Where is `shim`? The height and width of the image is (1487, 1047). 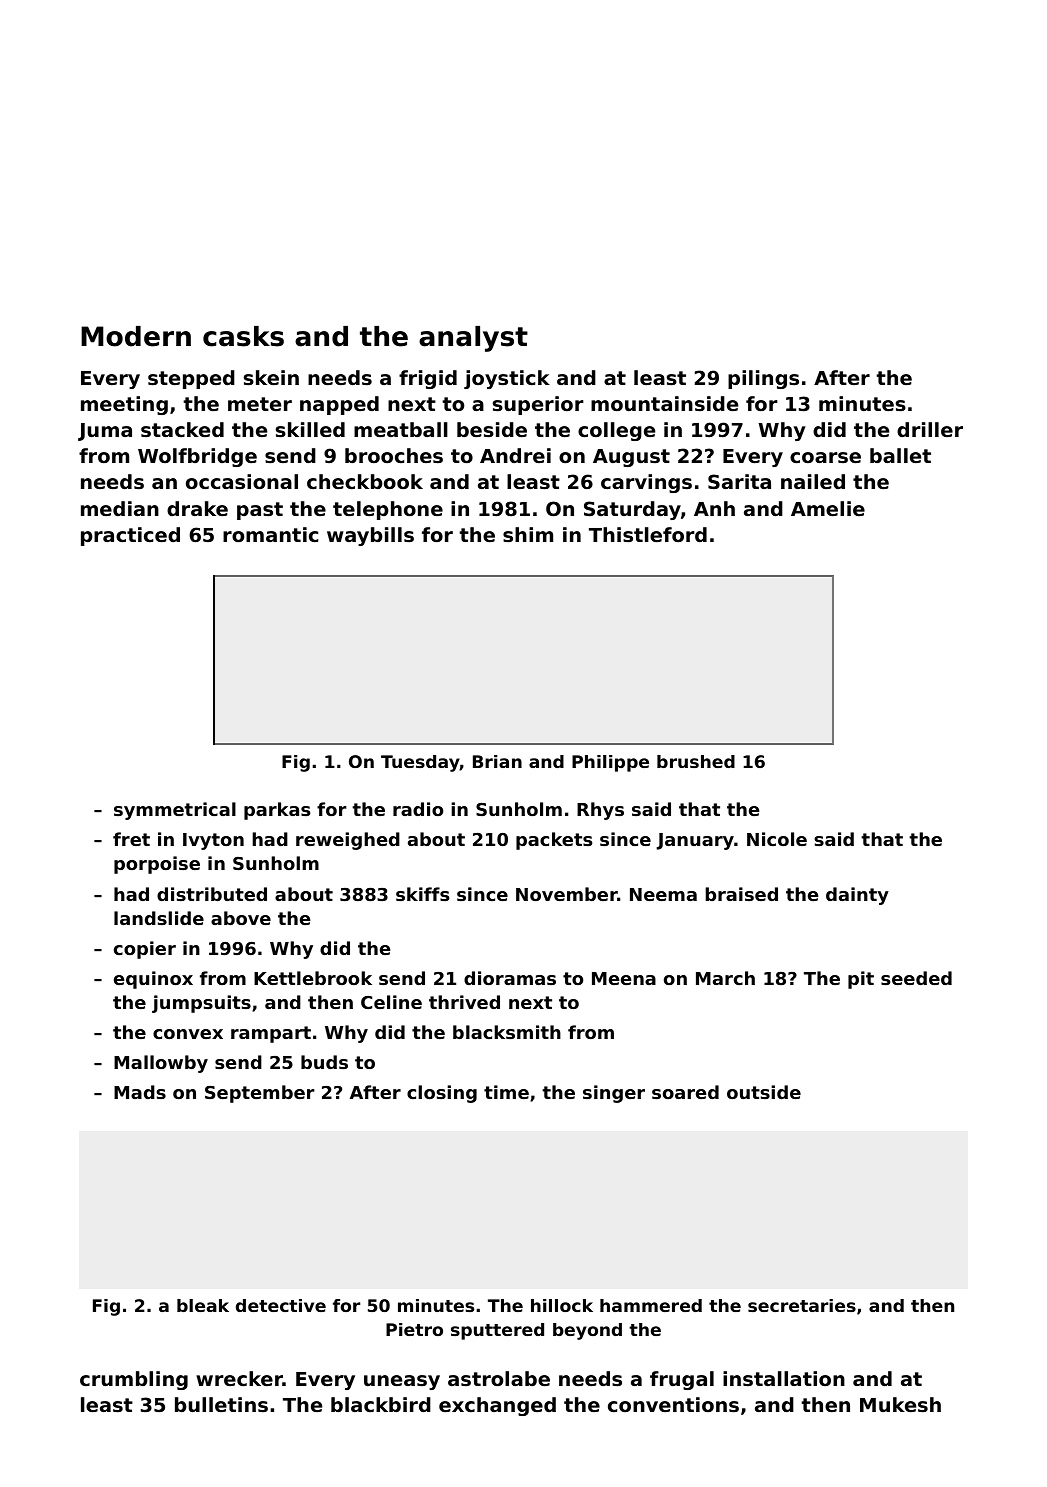
shim is located at coordinates (528, 535).
